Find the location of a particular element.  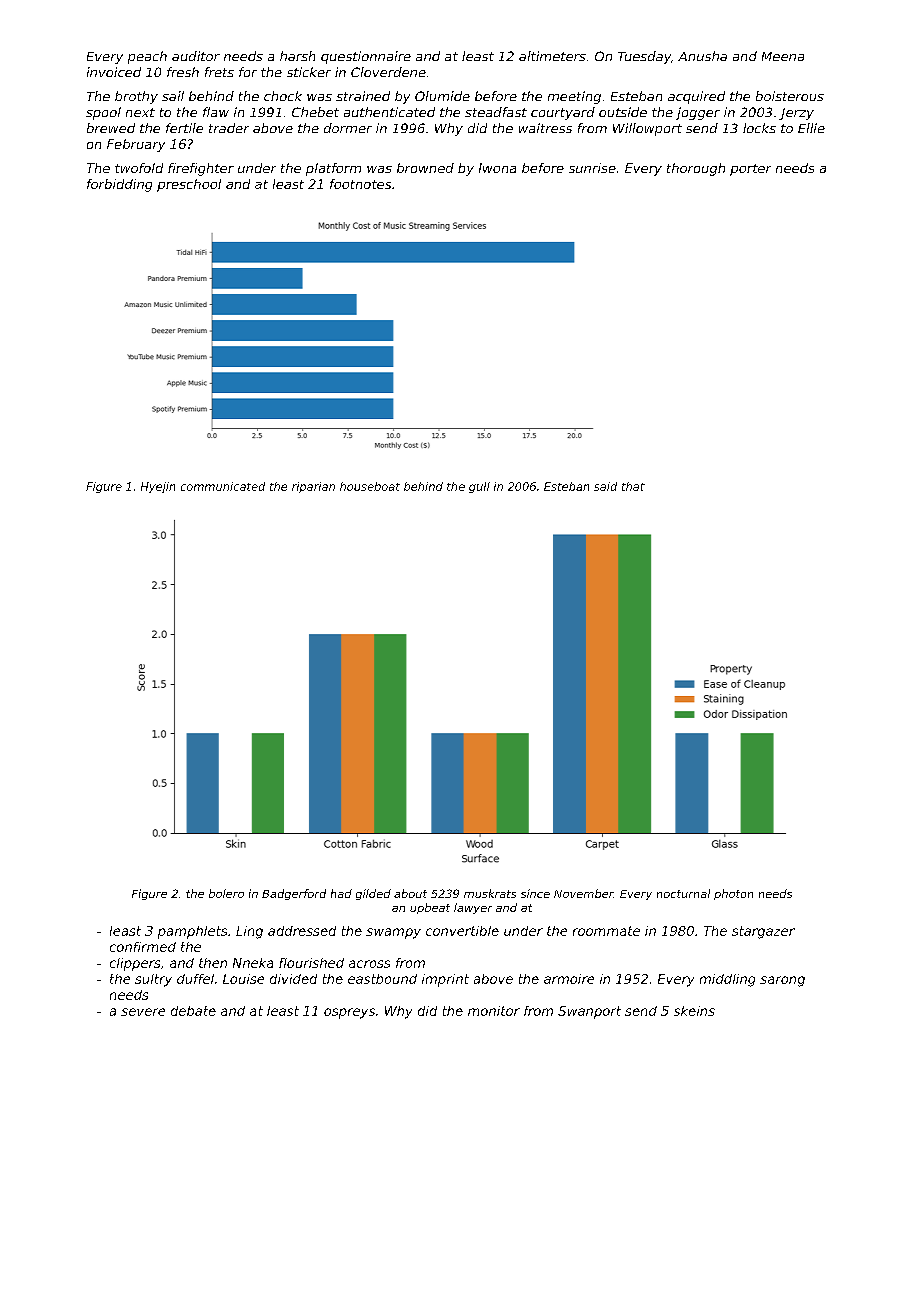

gull is located at coordinates (479, 487).
